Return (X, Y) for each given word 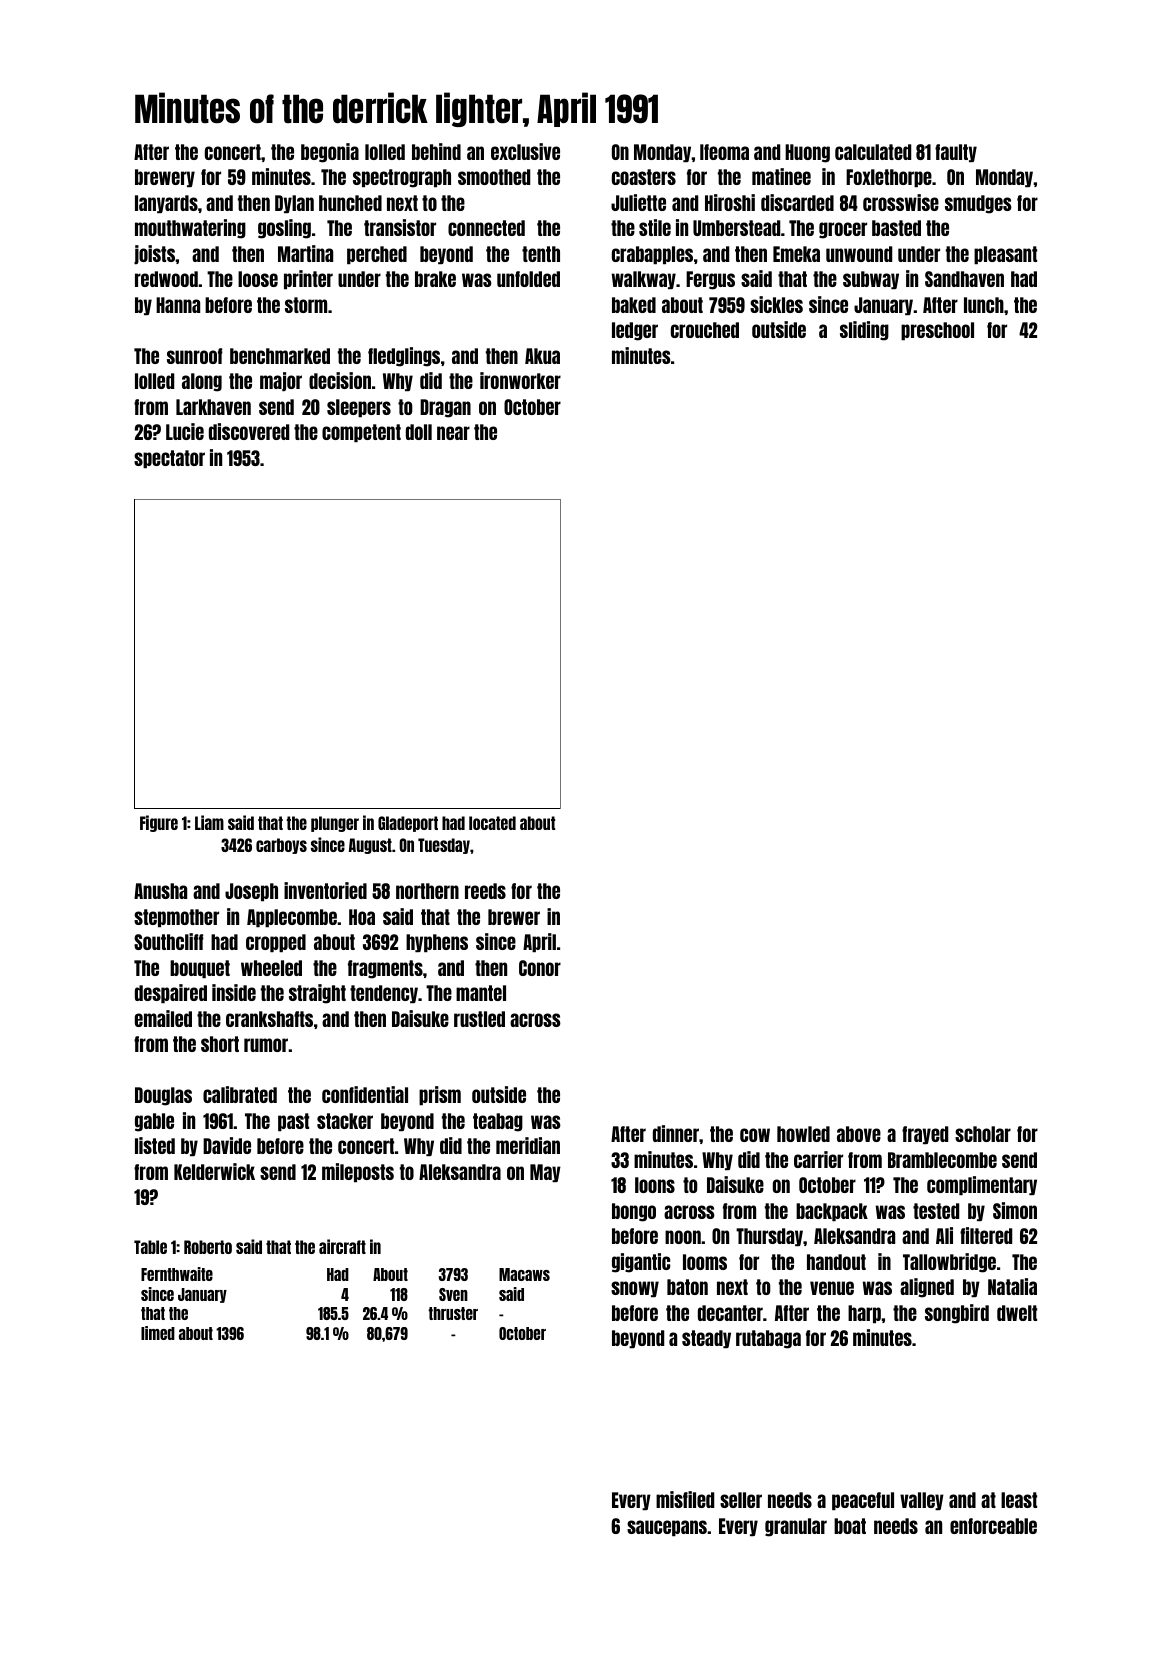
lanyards (166, 204)
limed (158, 1333)
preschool (937, 331)
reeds (485, 891)
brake (435, 279)
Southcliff (168, 941)
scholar (983, 1134)
